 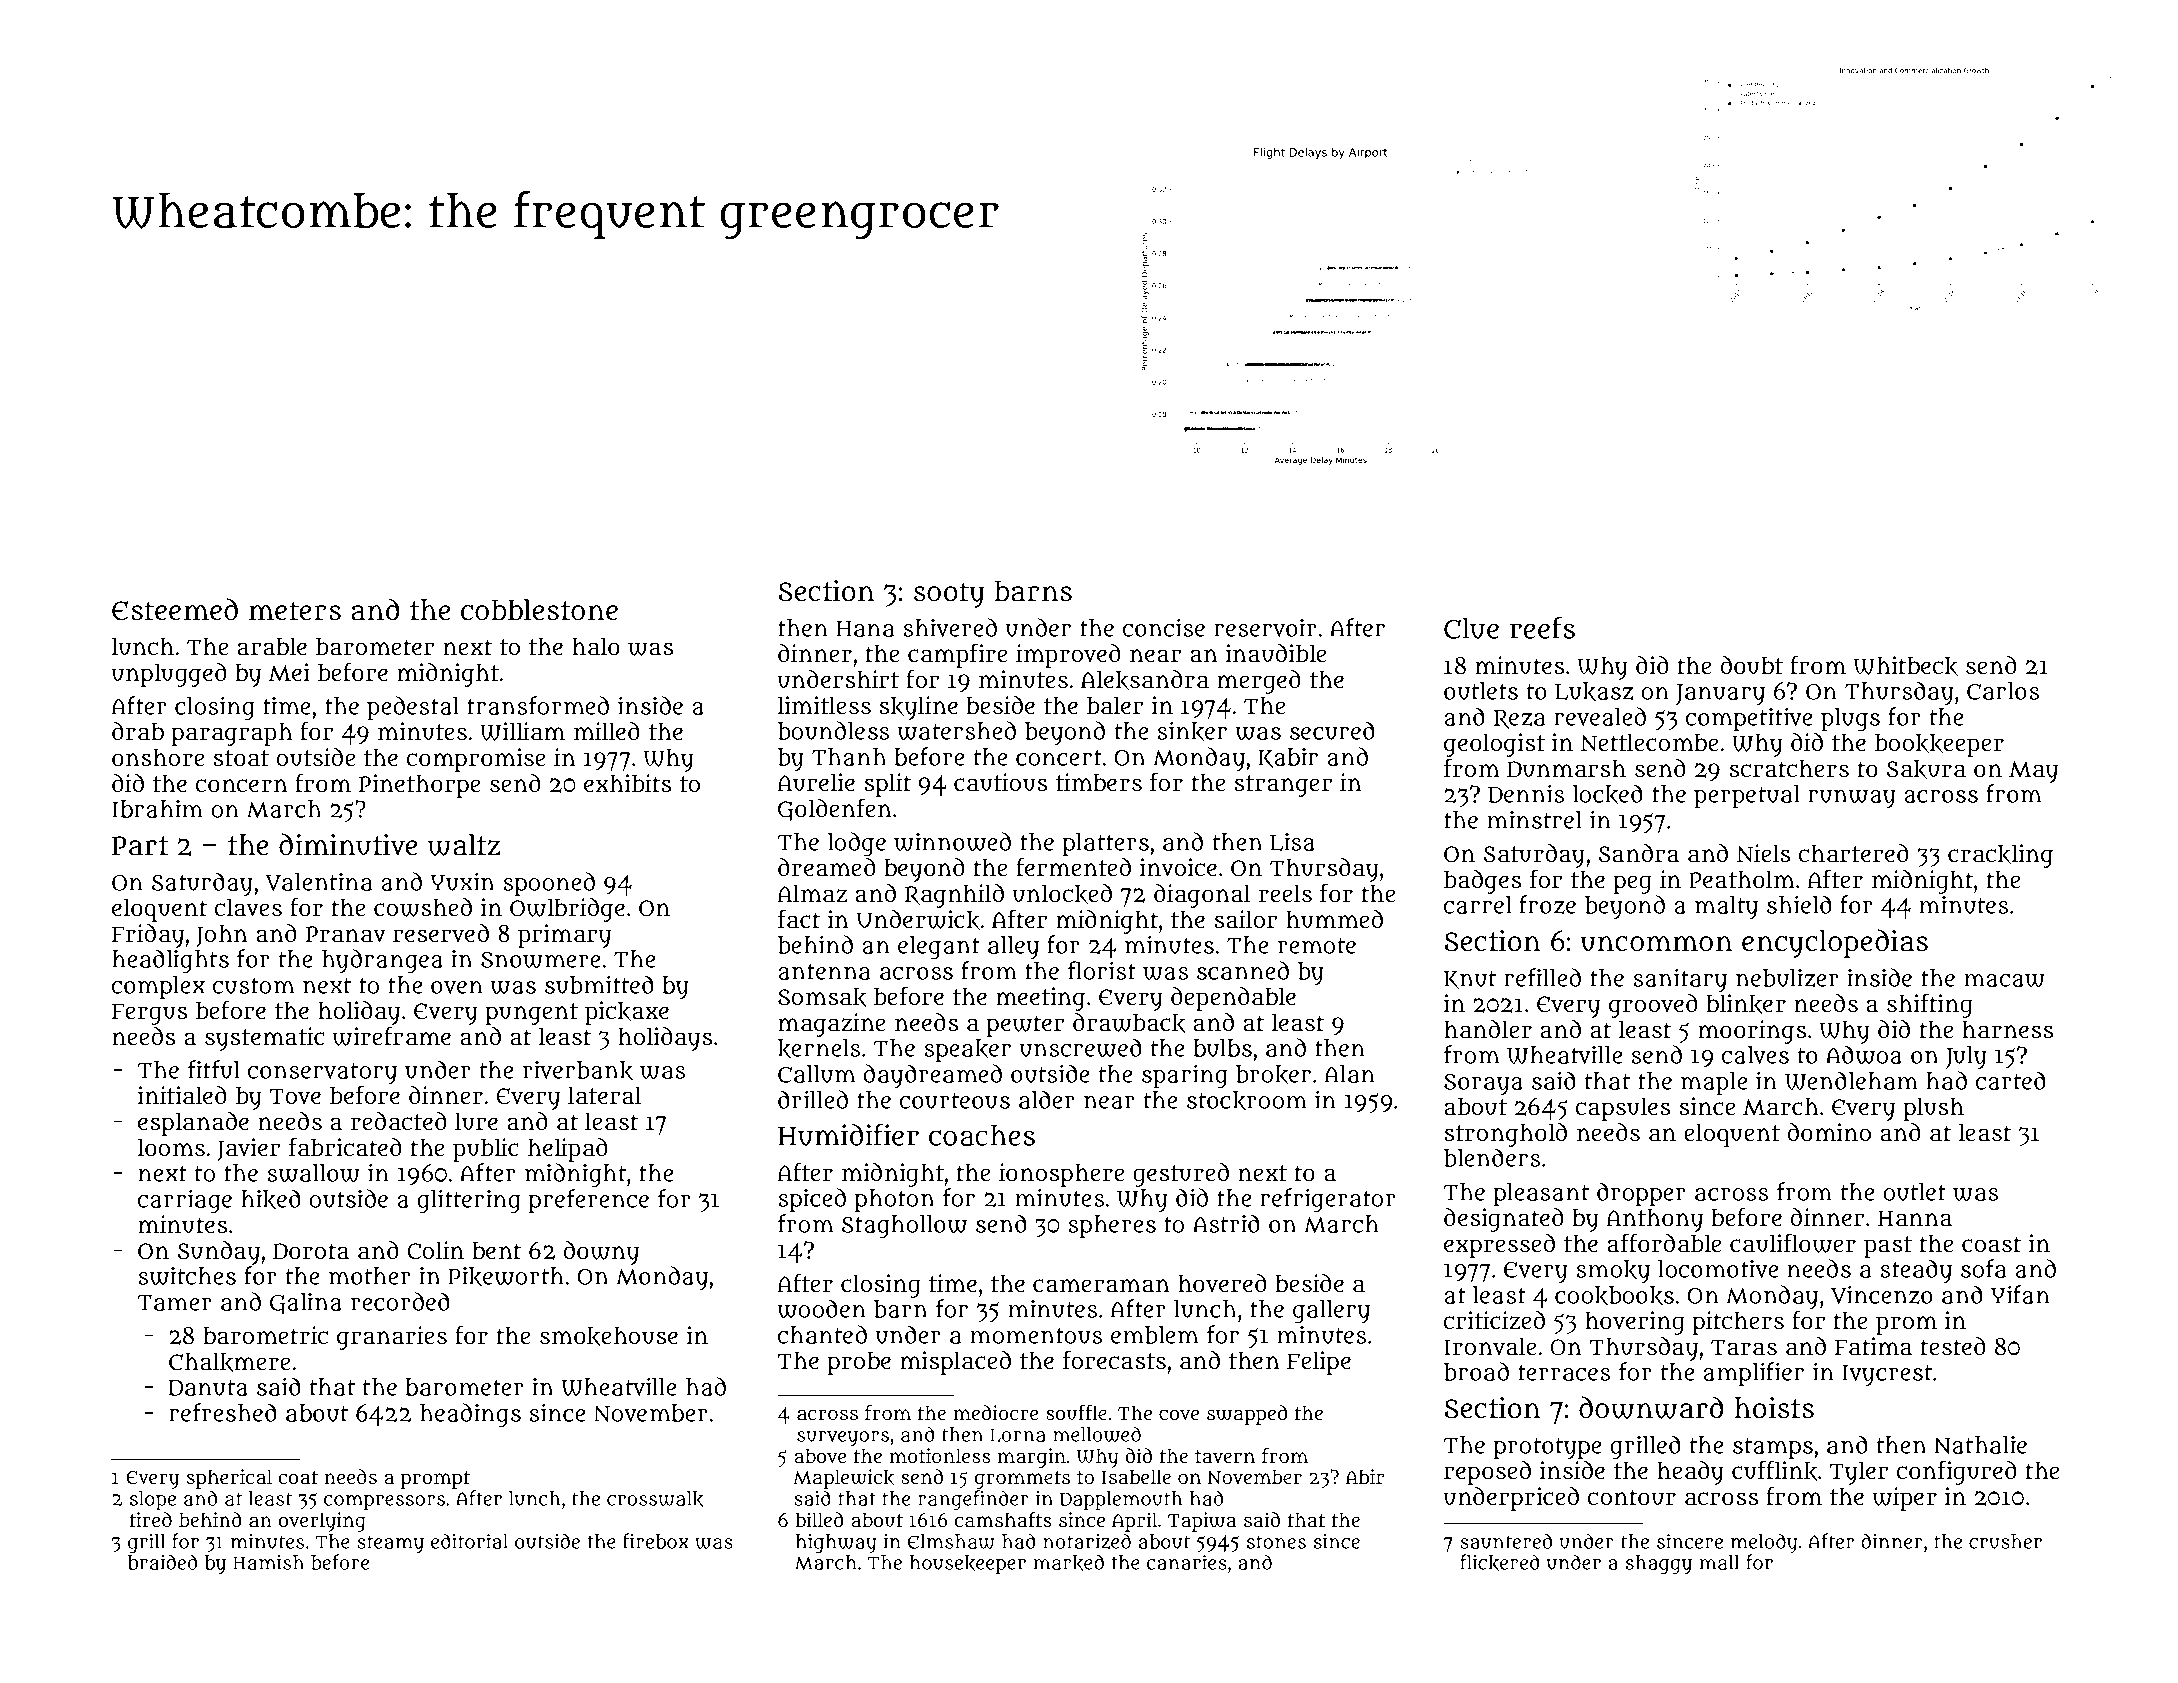 I want to click on reservoir, so click(x=1265, y=628).
